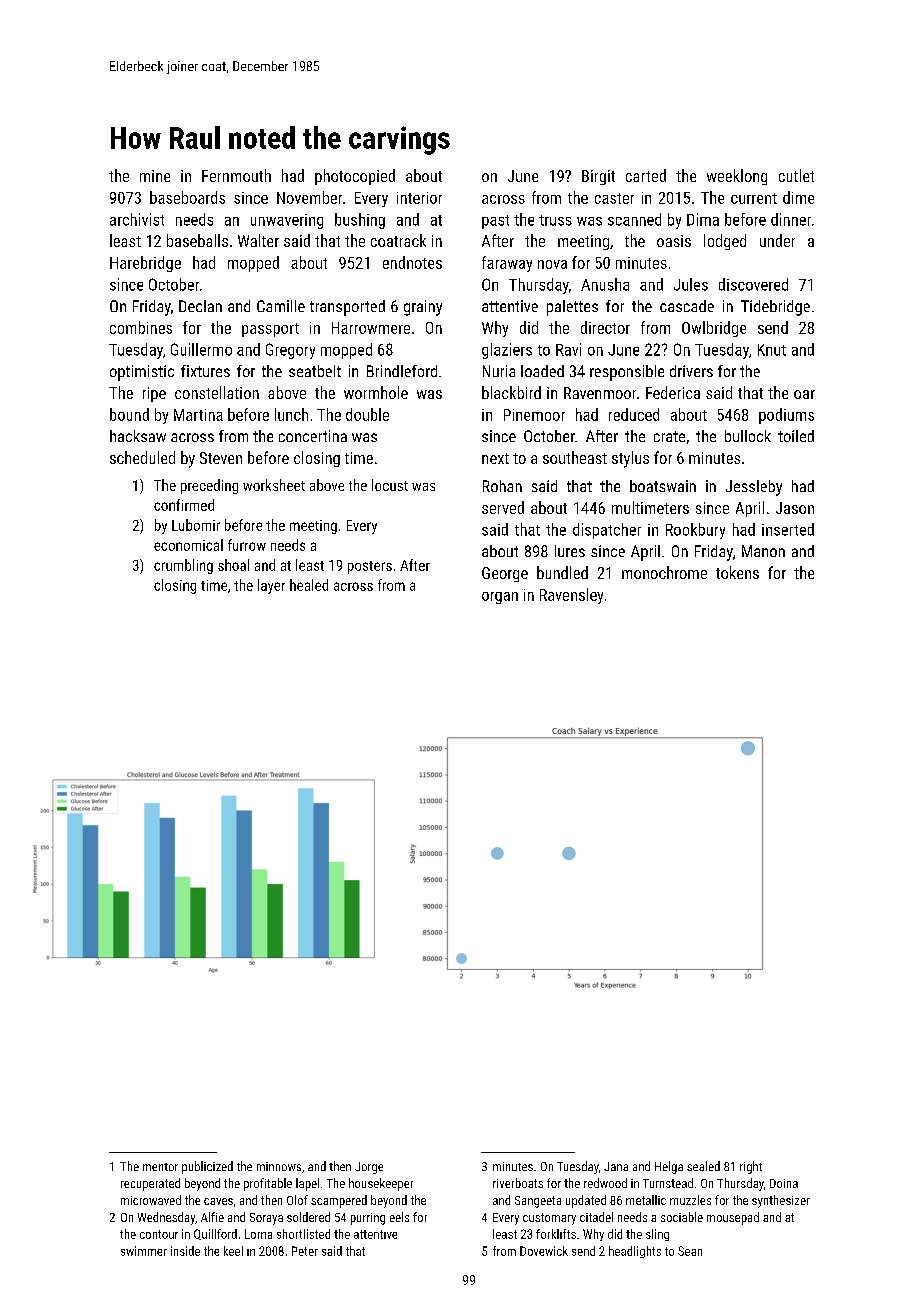  I want to click on baseboards, so click(187, 197).
